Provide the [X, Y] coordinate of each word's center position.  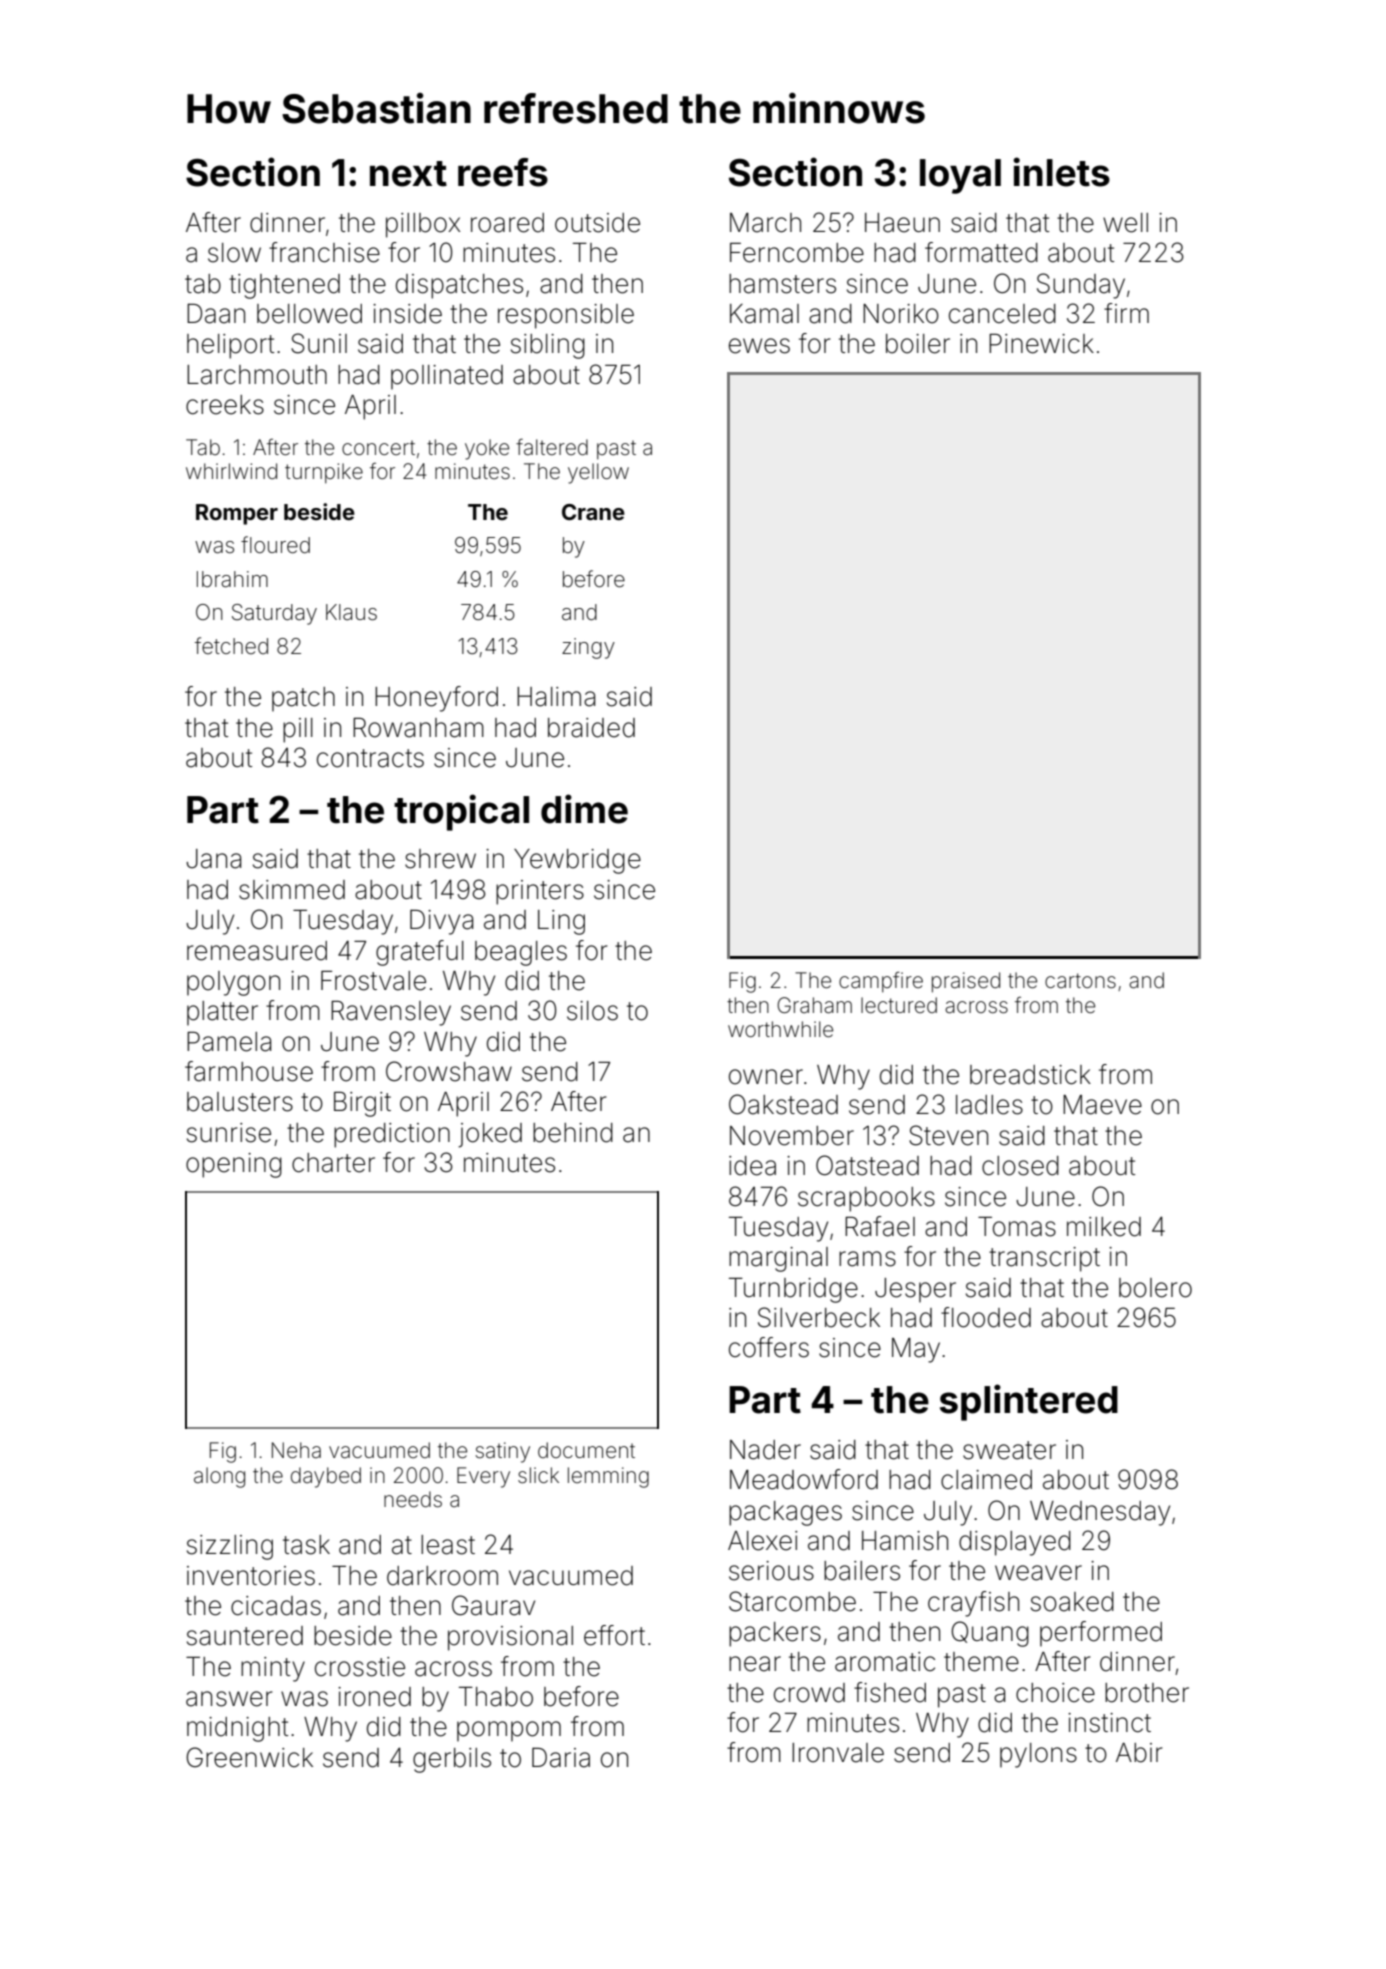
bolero [1155, 1288]
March [765, 223]
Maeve [1102, 1105]
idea [752, 1166]
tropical [461, 812]
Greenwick [249, 1757]
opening [234, 1165]
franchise [324, 252]
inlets [1061, 172]
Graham [814, 1005]
